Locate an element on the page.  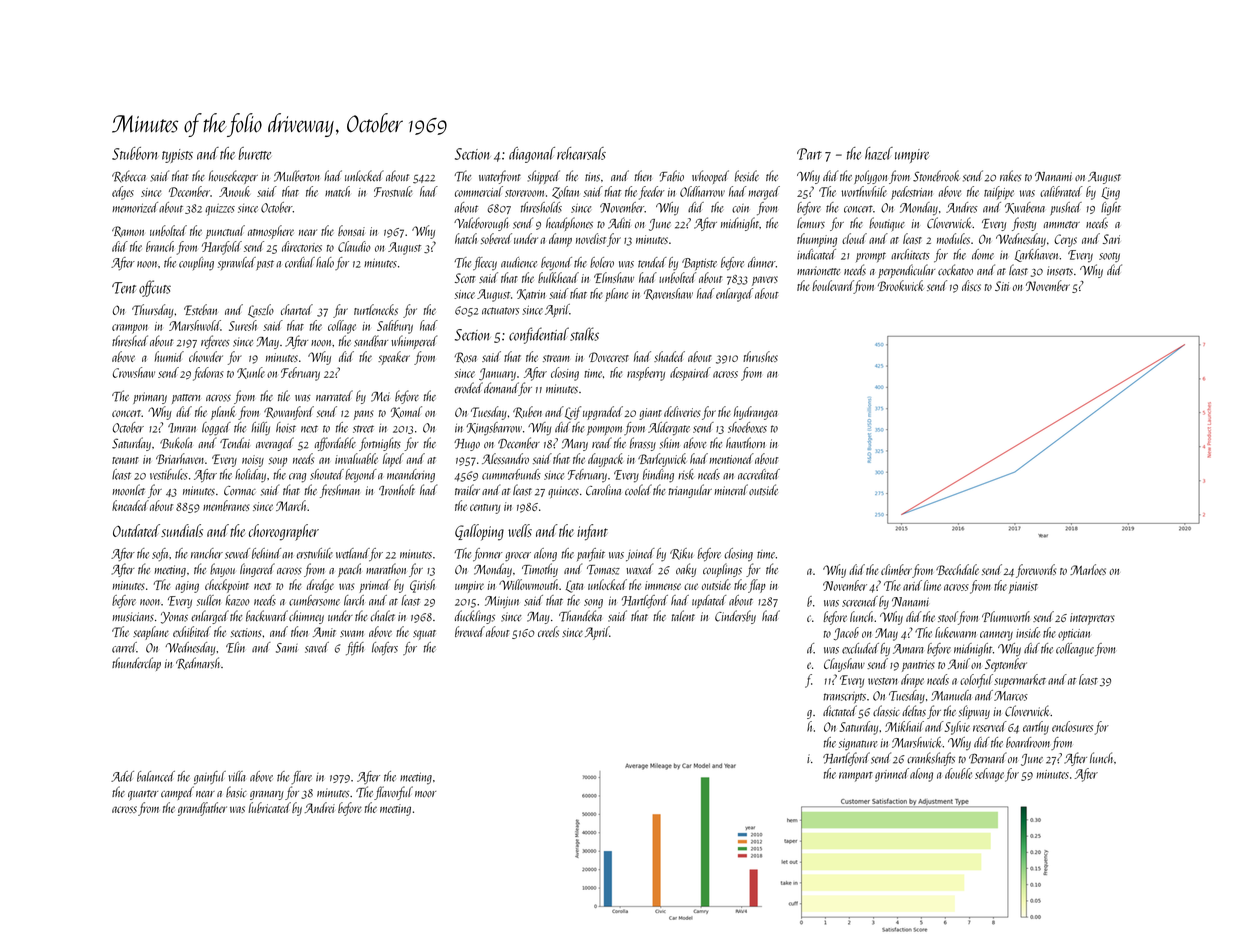
selvage is located at coordinates (989, 775).
